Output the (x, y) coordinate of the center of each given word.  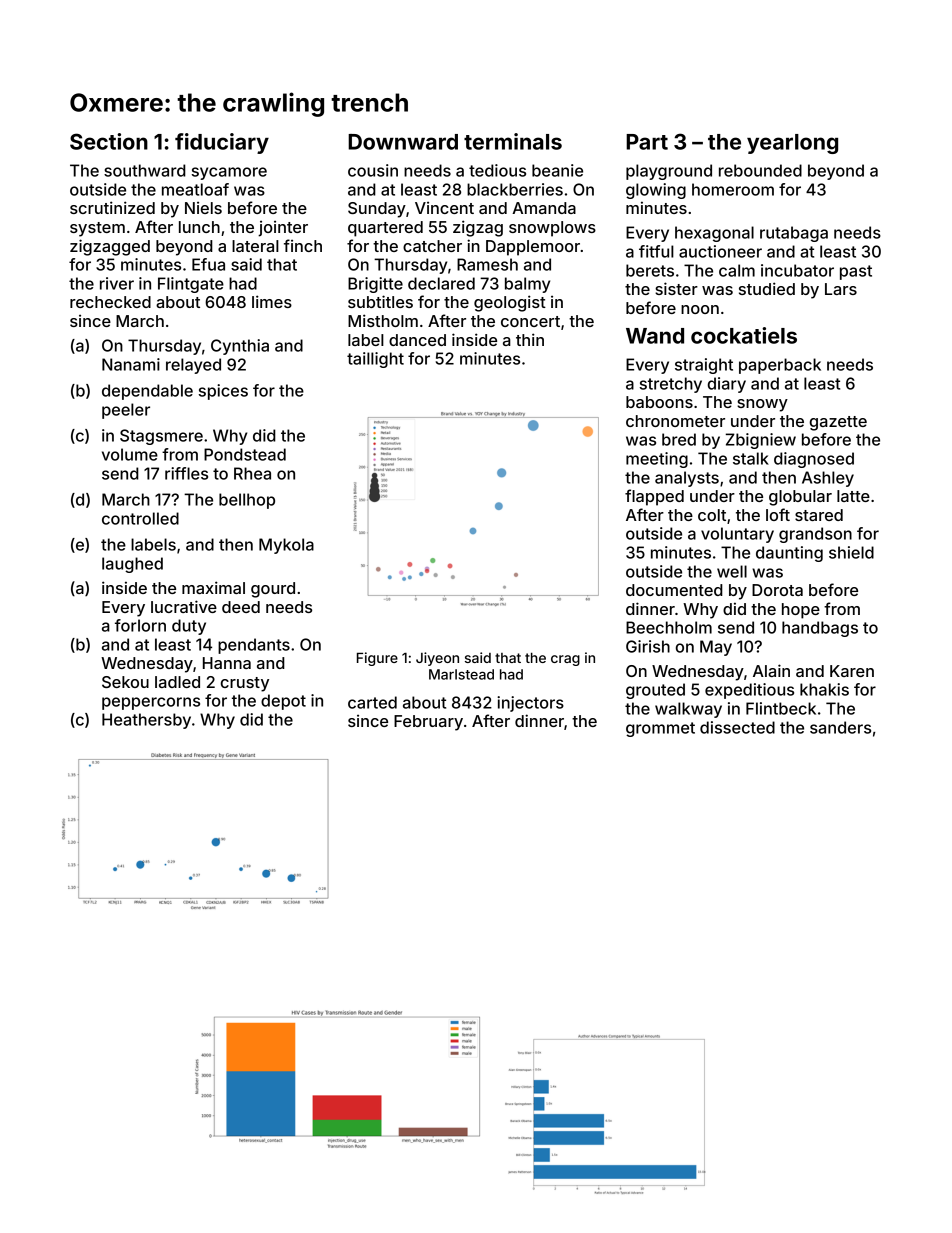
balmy (527, 285)
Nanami (131, 364)
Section (109, 141)
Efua (208, 264)
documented (674, 590)
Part (647, 142)
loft (778, 514)
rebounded (760, 170)
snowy (762, 405)
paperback (780, 366)
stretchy (671, 385)
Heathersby (146, 721)
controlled (140, 518)
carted (372, 702)
